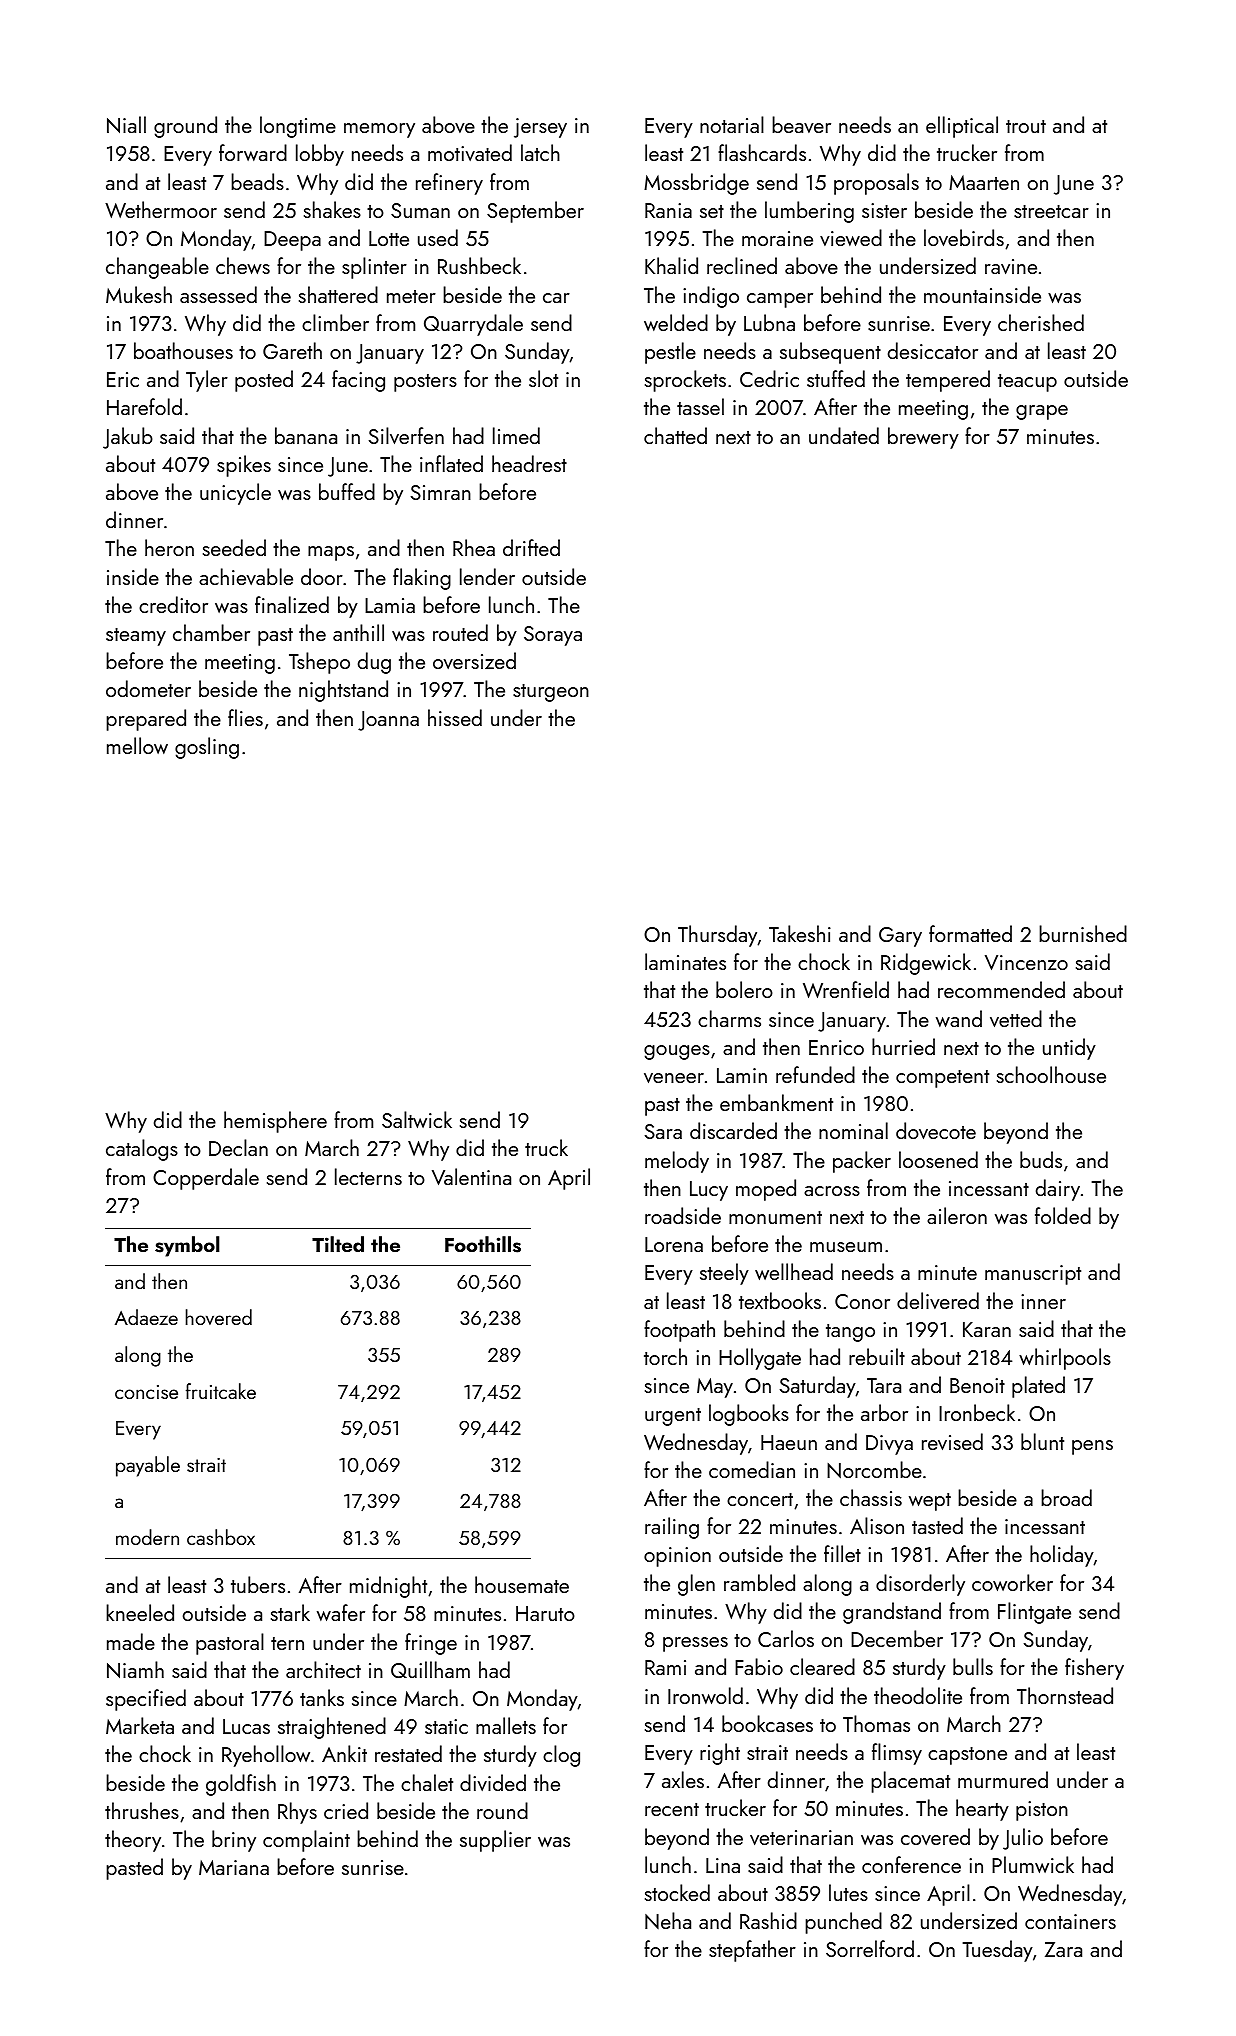 This screenshot has width=1236, height=2036. I want to click on Ankit, so click(344, 1753).
